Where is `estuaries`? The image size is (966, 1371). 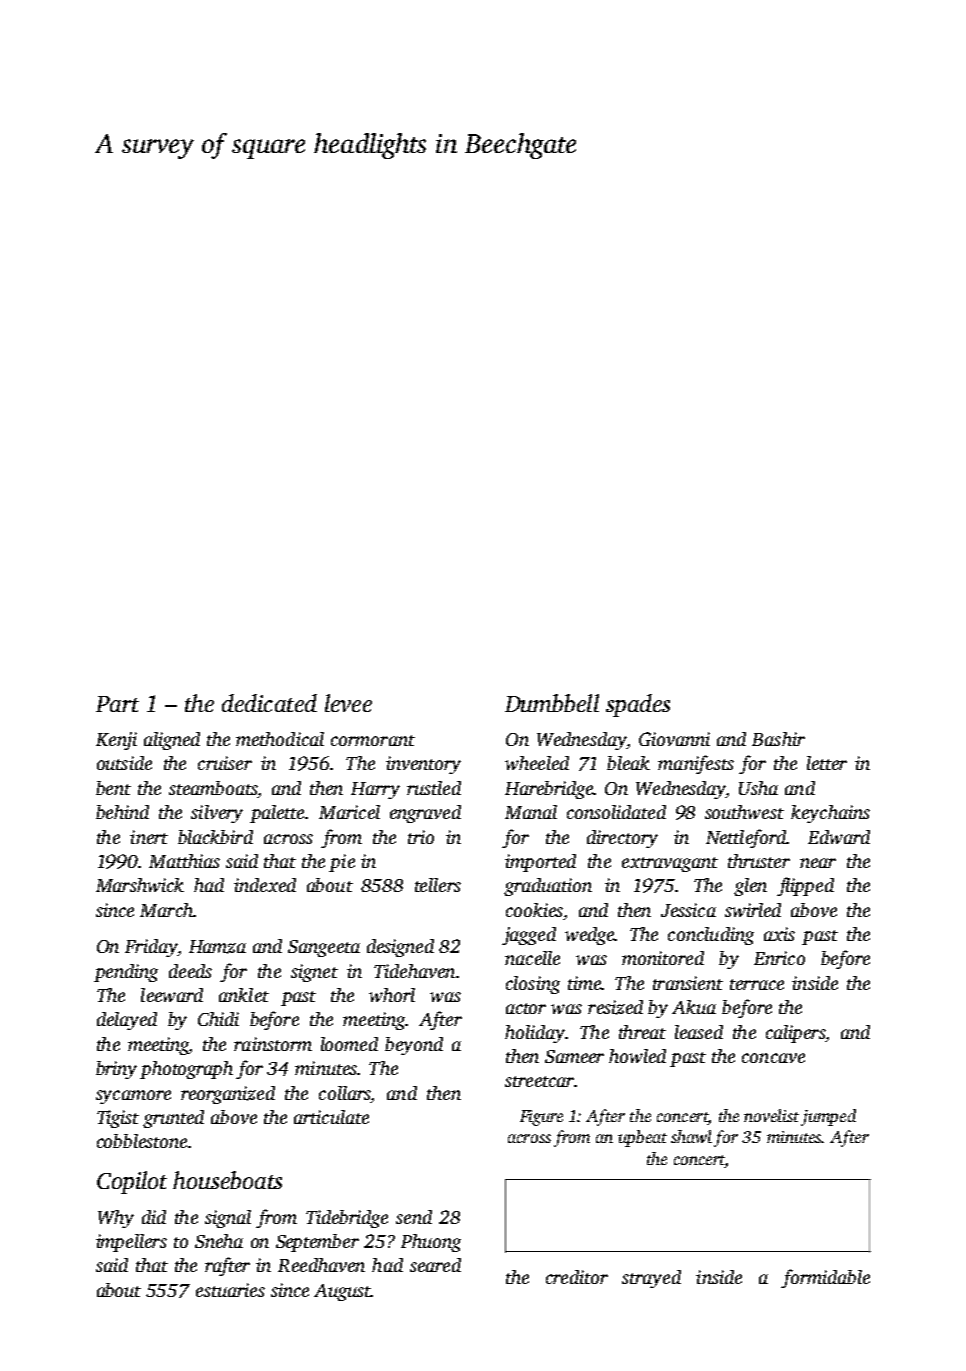 estuaries is located at coordinates (230, 1290).
